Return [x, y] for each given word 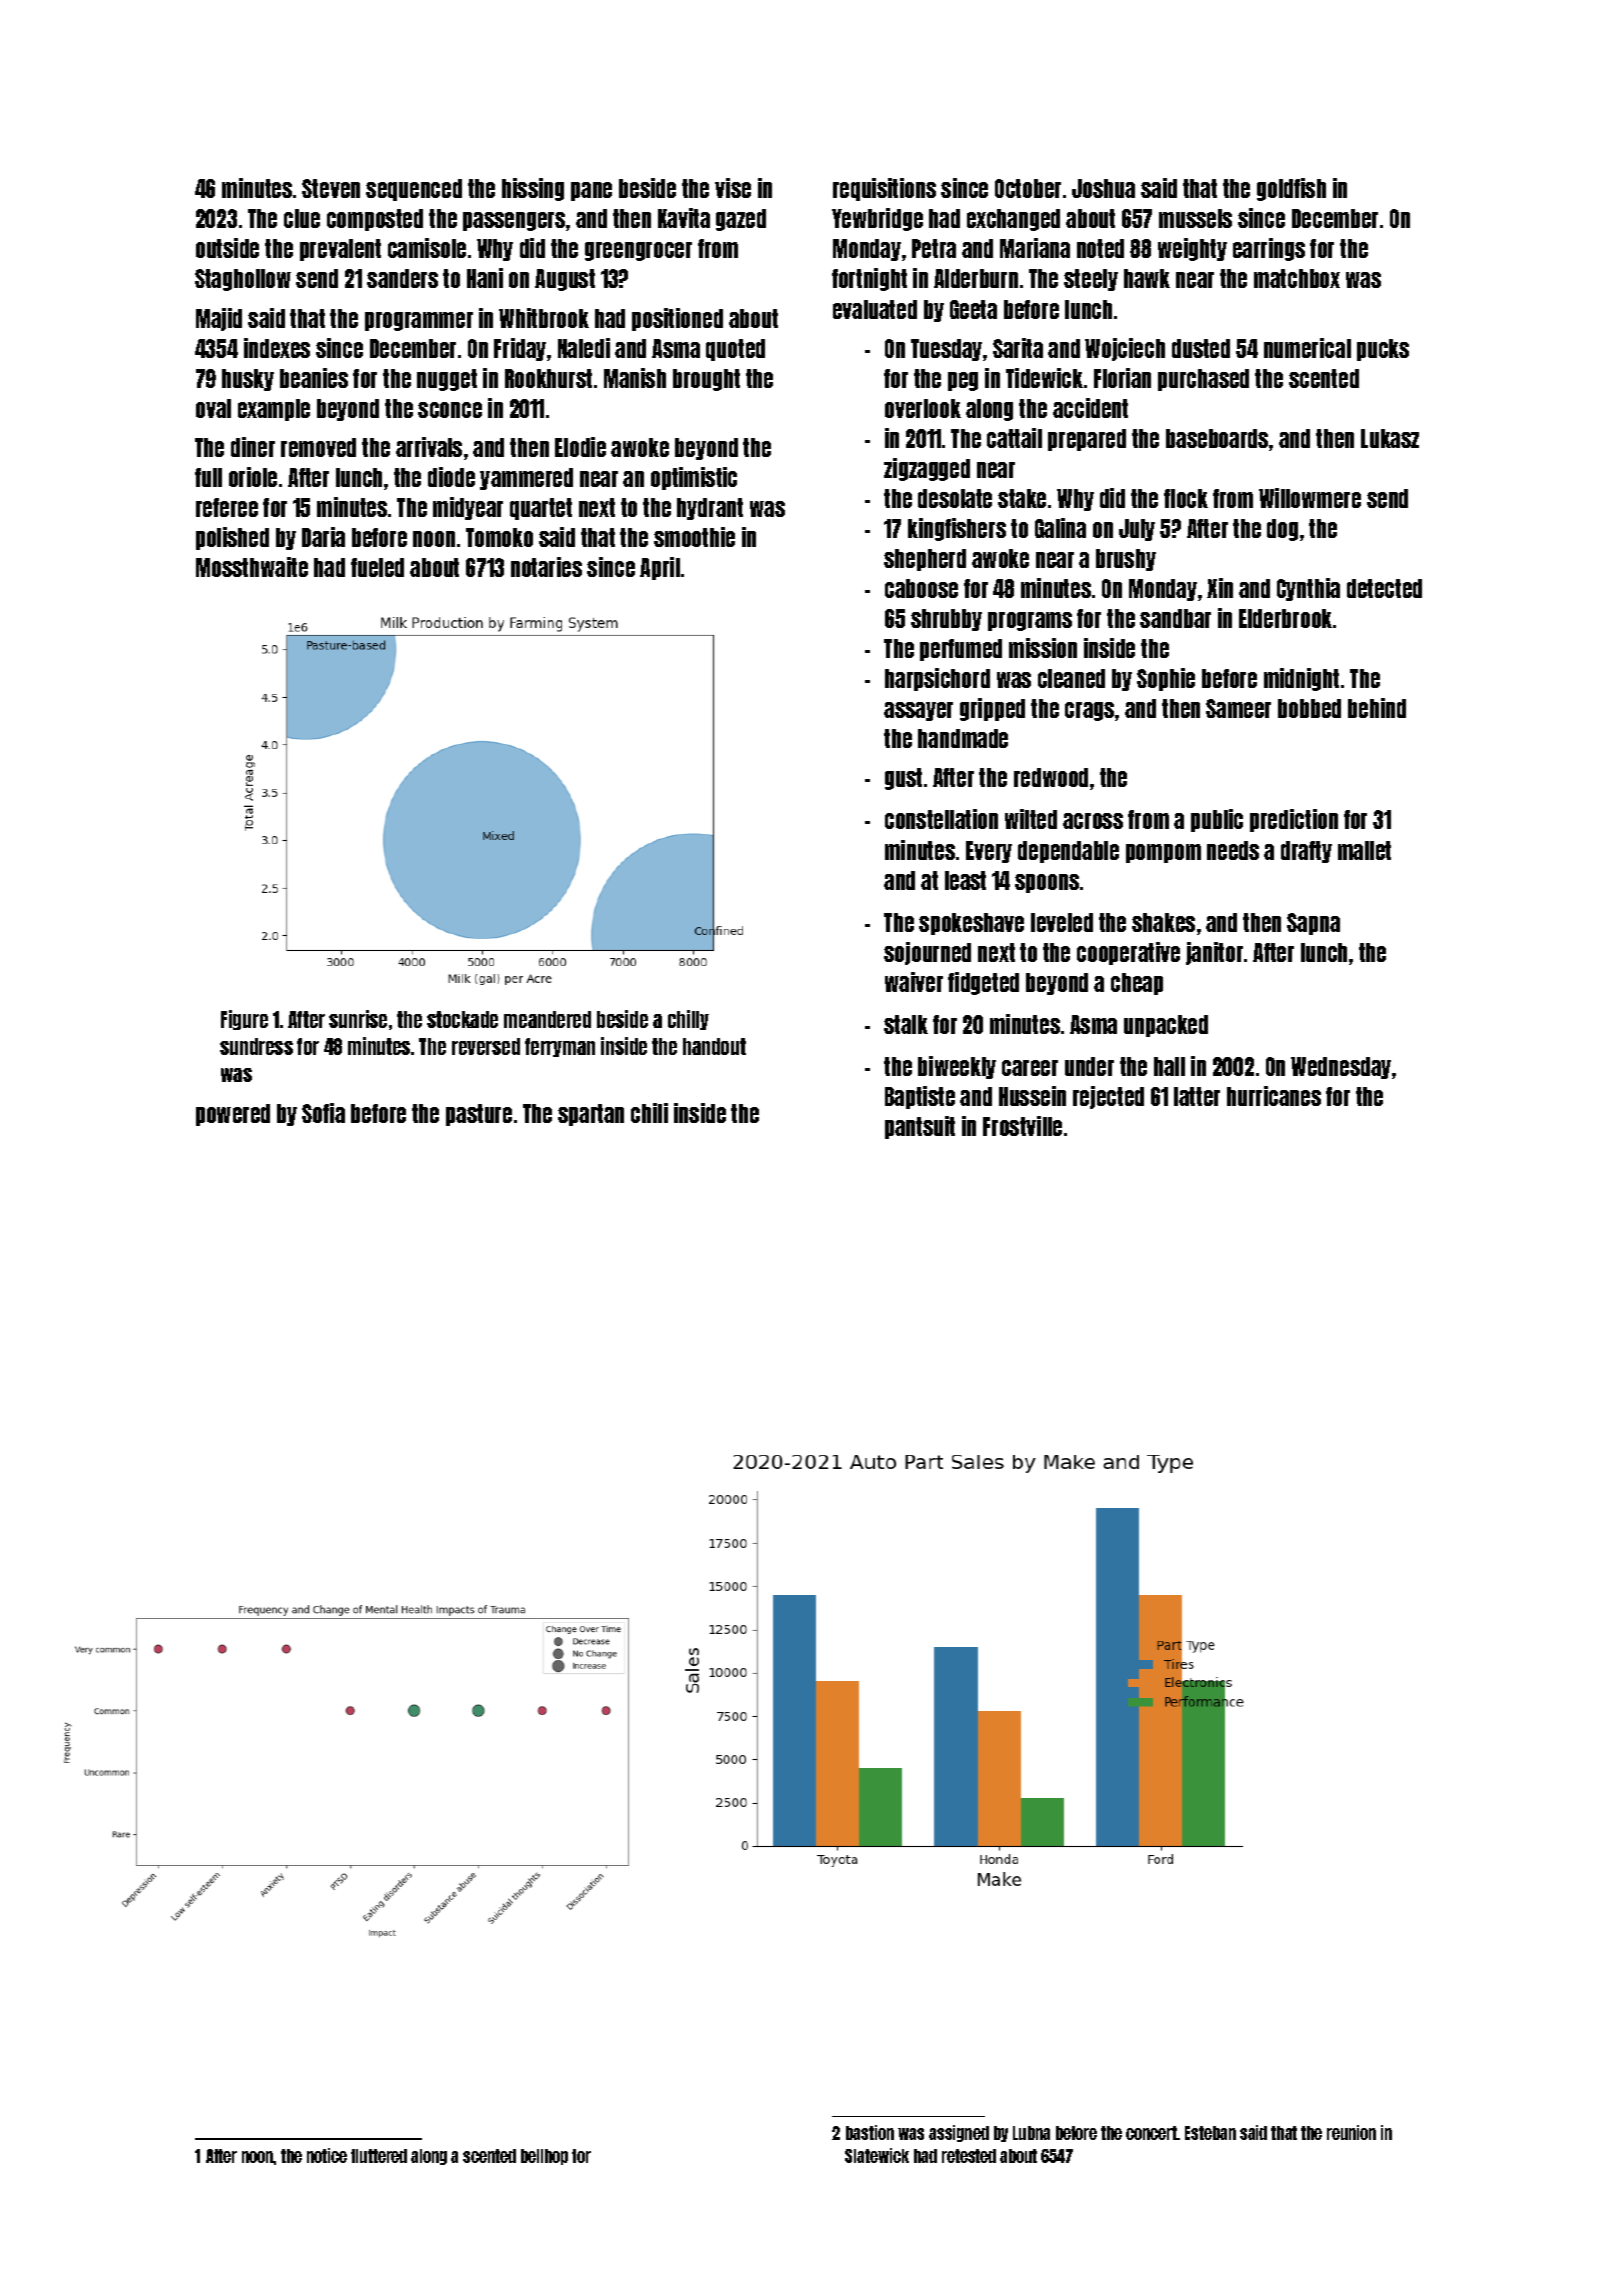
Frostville [1022, 1126]
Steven [331, 188]
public [1217, 820]
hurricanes [1274, 1096]
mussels [1195, 218]
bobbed [1309, 708]
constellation [941, 819]
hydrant [710, 509]
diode [451, 477]
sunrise [358, 1019]
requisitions [884, 189]
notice [327, 2155]
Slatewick [877, 2155]
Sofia [323, 1113]
